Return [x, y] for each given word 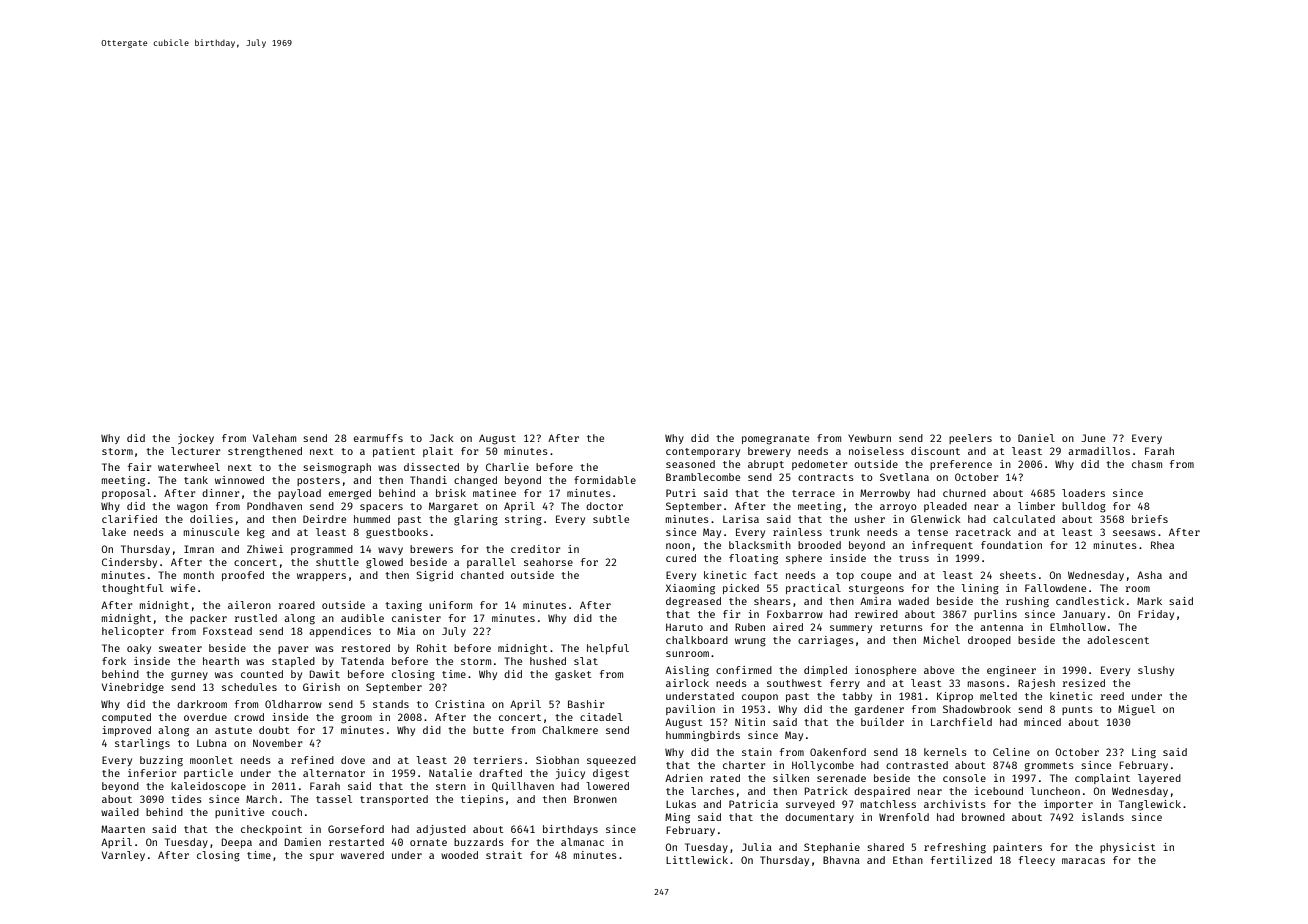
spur [322, 857]
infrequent [942, 546]
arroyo [898, 508]
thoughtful [132, 589]
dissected [431, 467]
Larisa [741, 519]
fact [766, 575]
